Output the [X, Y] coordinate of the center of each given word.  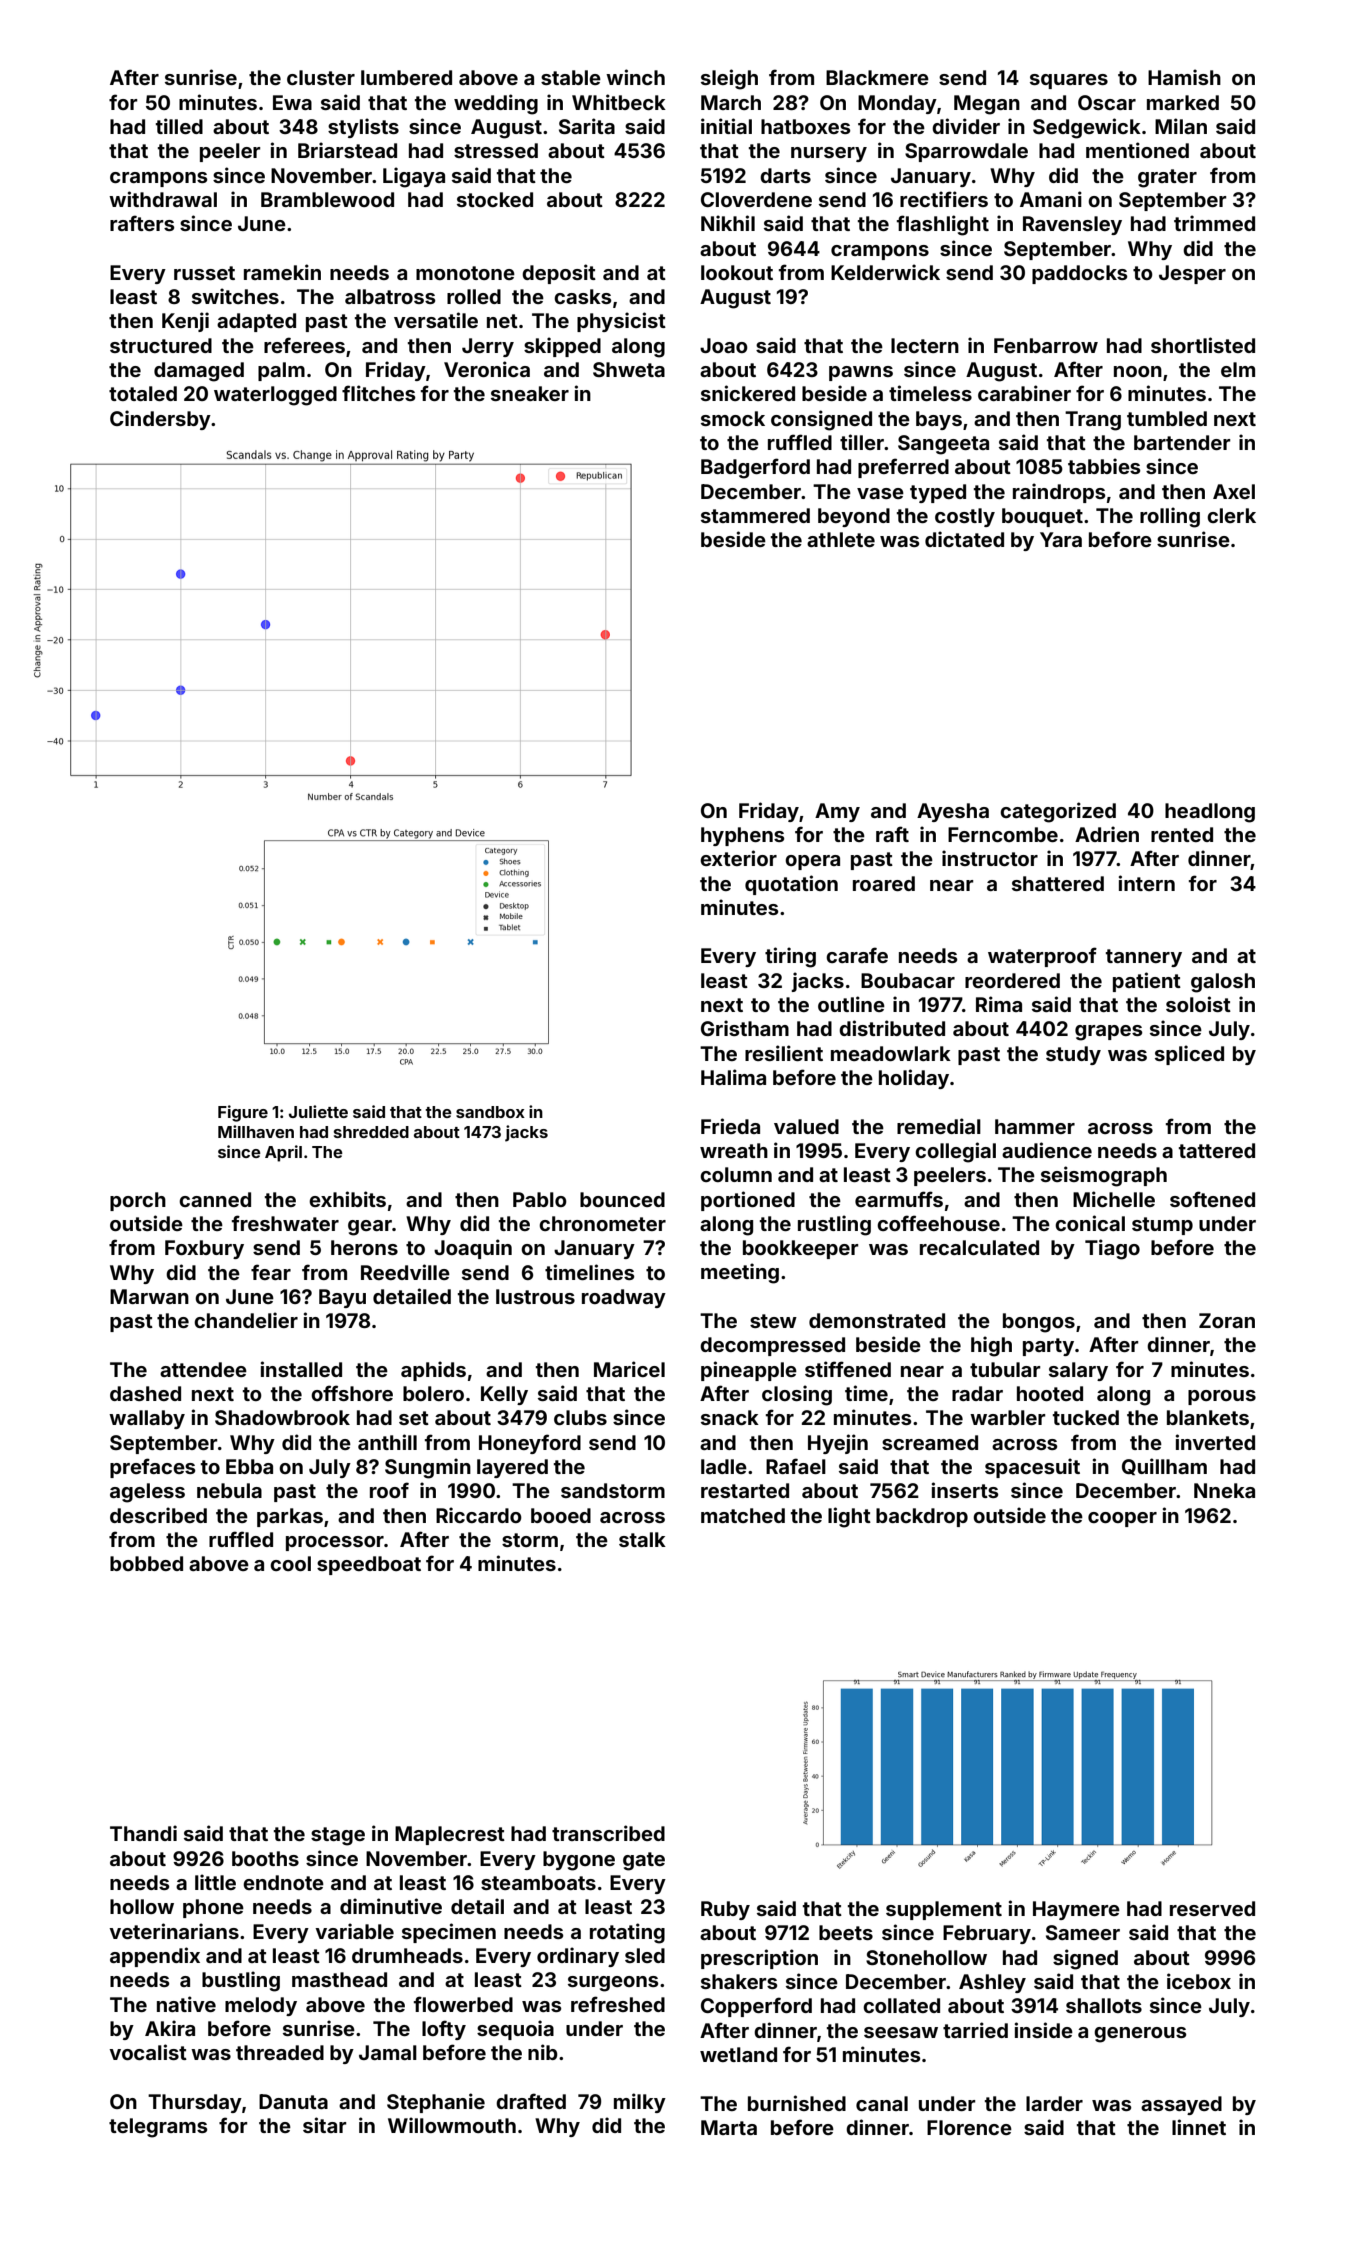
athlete [841, 539]
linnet [1199, 2127]
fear [271, 1272]
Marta [729, 2127]
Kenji [185, 322]
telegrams [158, 2128]
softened [1212, 1199]
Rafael [796, 1466]
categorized [1058, 812]
